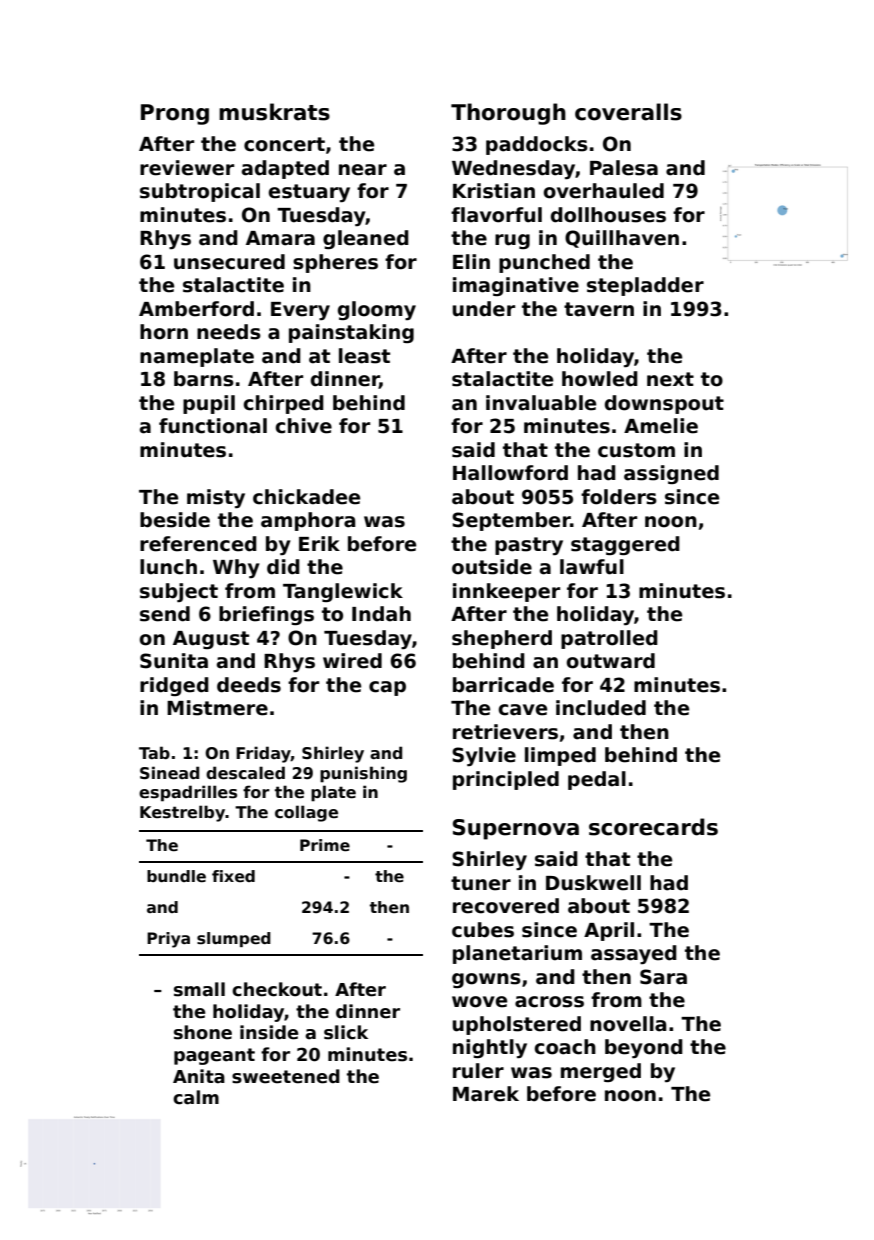 The image size is (874, 1240). What do you see at coordinates (196, 1097) in the image?
I see `calm` at bounding box center [196, 1097].
